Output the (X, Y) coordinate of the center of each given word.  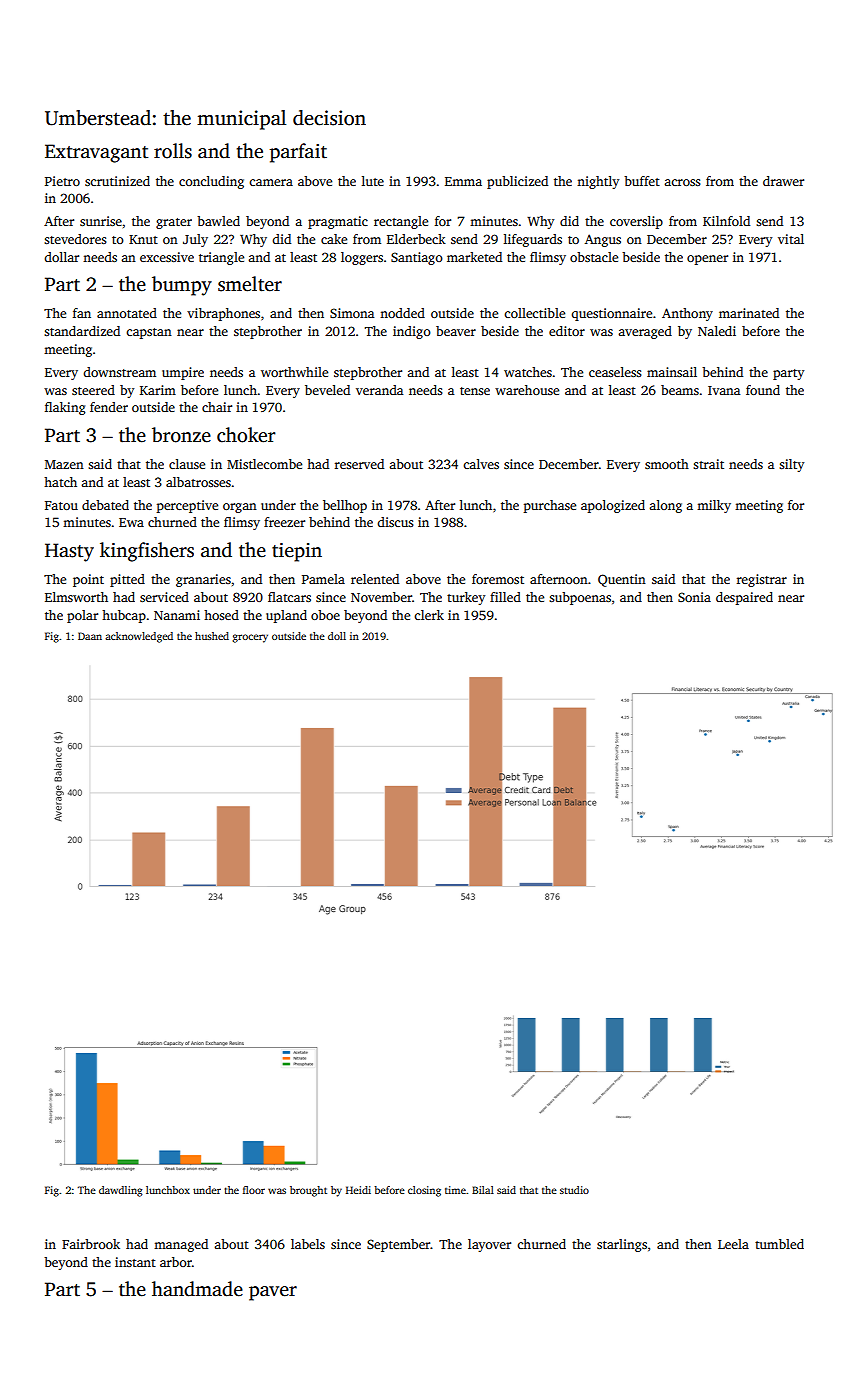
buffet (642, 181)
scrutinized (117, 181)
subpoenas (580, 598)
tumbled (779, 1244)
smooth (667, 464)
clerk (429, 615)
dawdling (121, 1191)
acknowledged (139, 637)
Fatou (61, 505)
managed (181, 1245)
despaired (744, 598)
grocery (250, 638)
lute (373, 181)
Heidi (358, 1190)
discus (395, 522)
